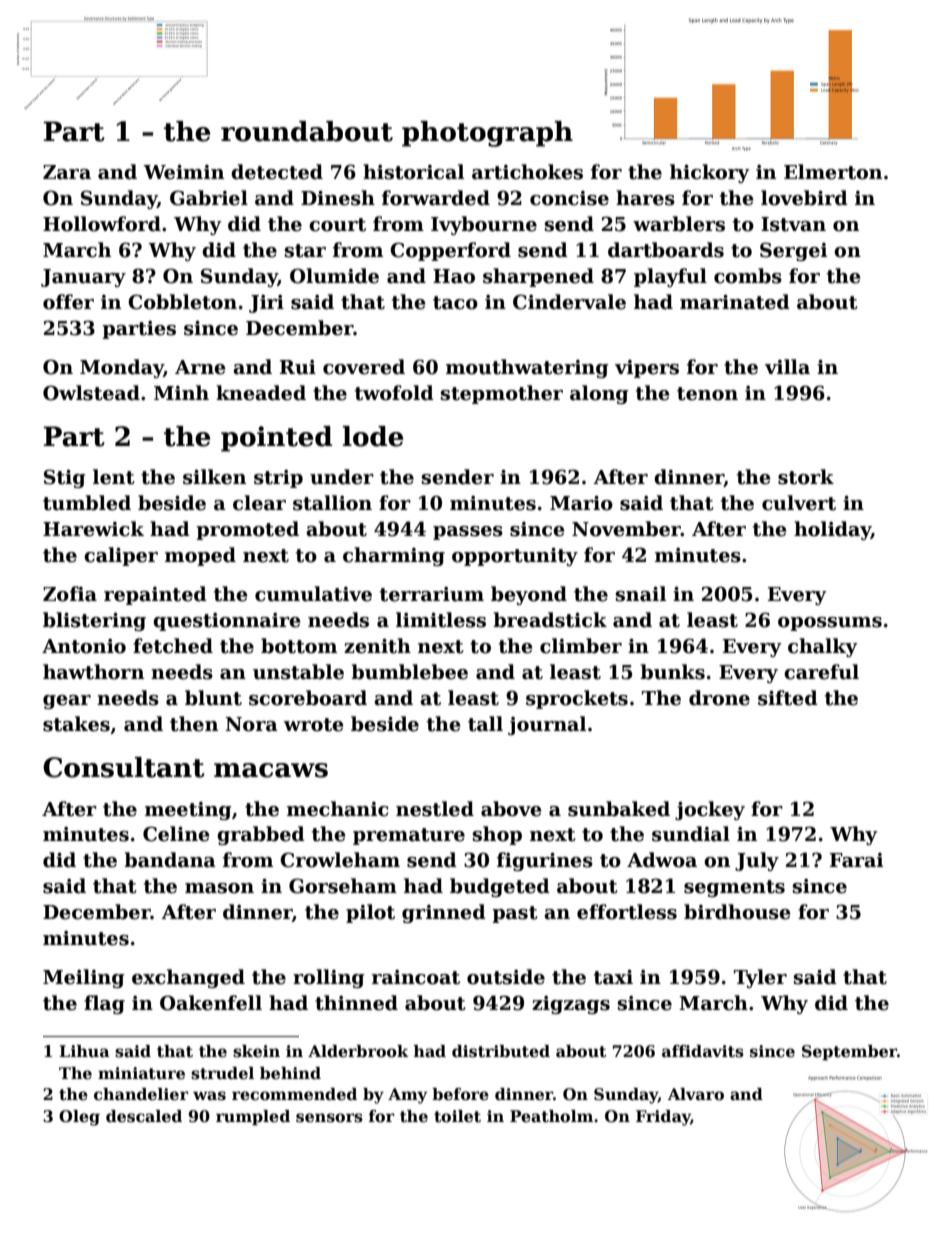 The width and height of the image is (952, 1233). What do you see at coordinates (487, 134) in the image?
I see `photograph` at bounding box center [487, 134].
